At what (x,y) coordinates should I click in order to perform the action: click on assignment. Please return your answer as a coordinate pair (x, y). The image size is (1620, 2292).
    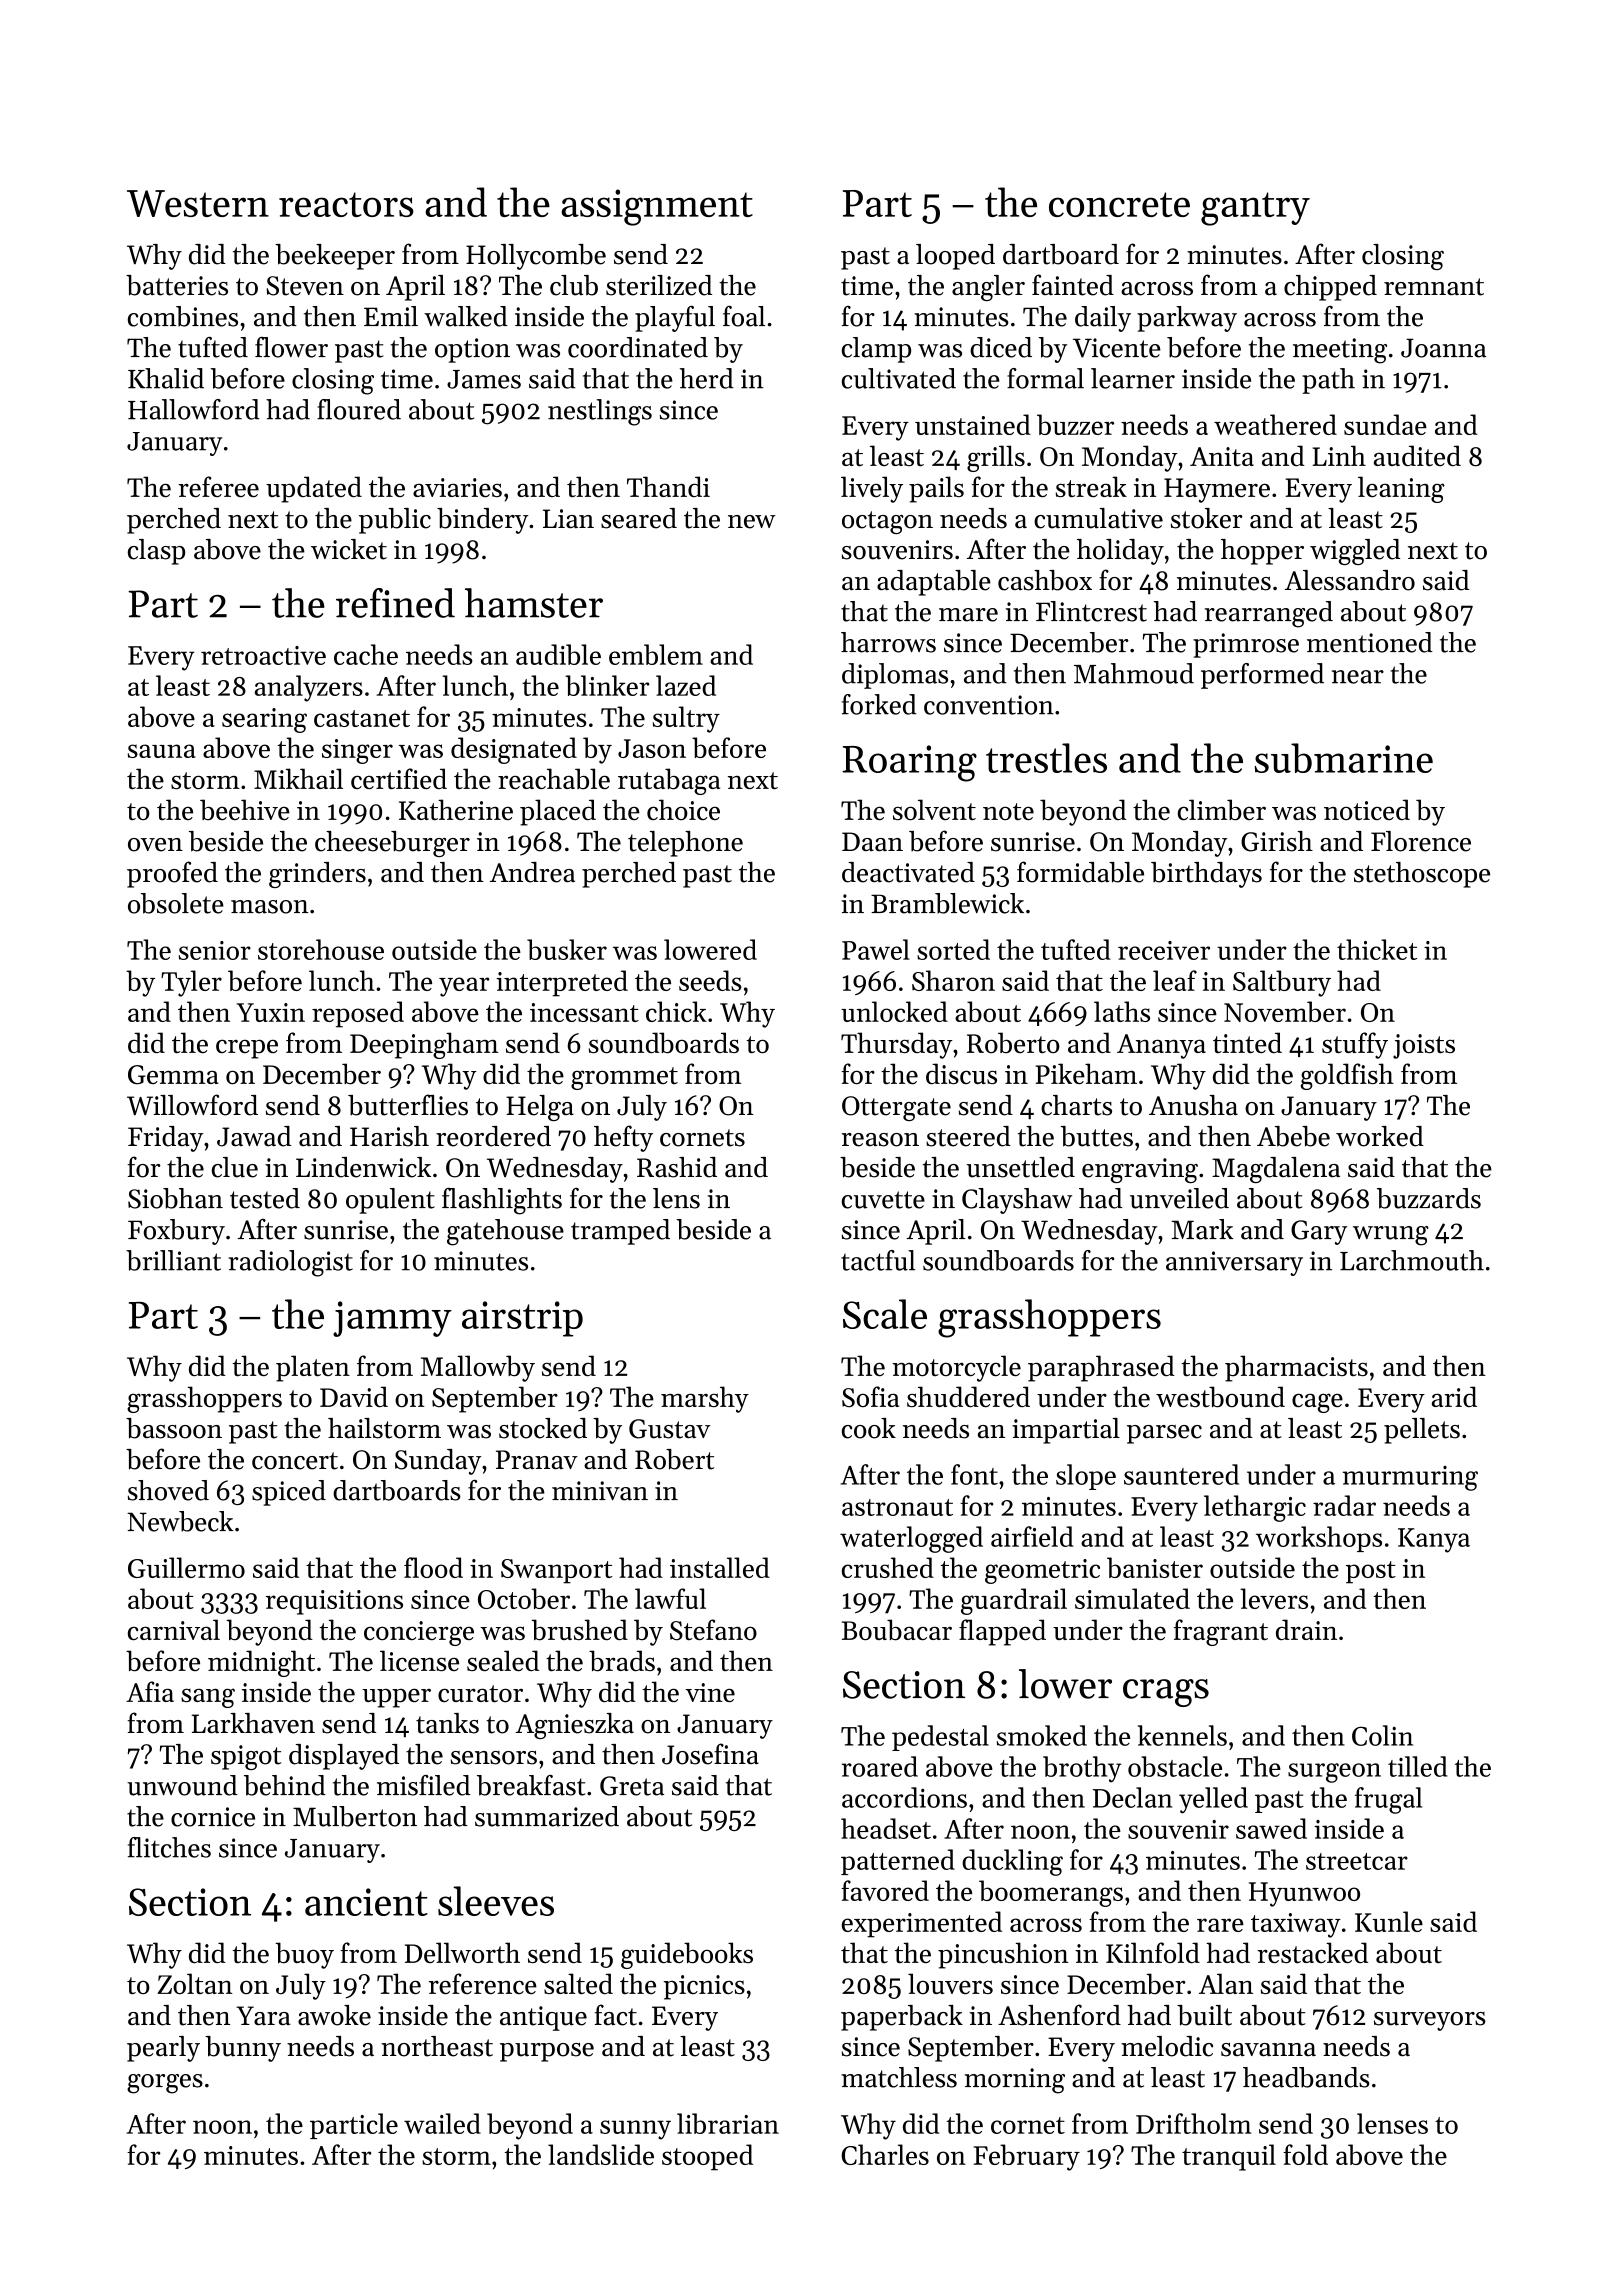
    Looking at the image, I should click on (657, 207).
